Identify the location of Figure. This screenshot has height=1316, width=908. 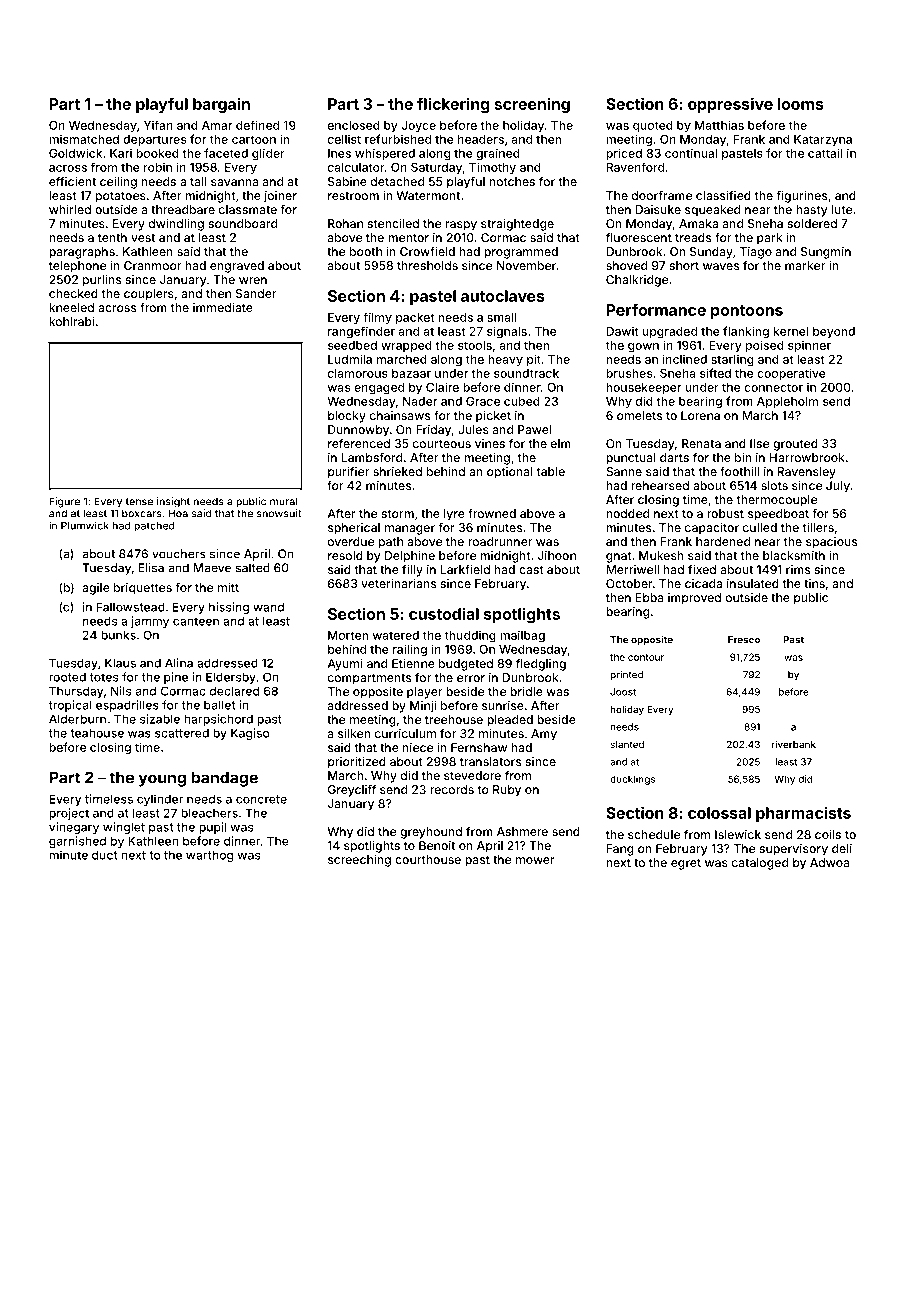
(64, 502).
